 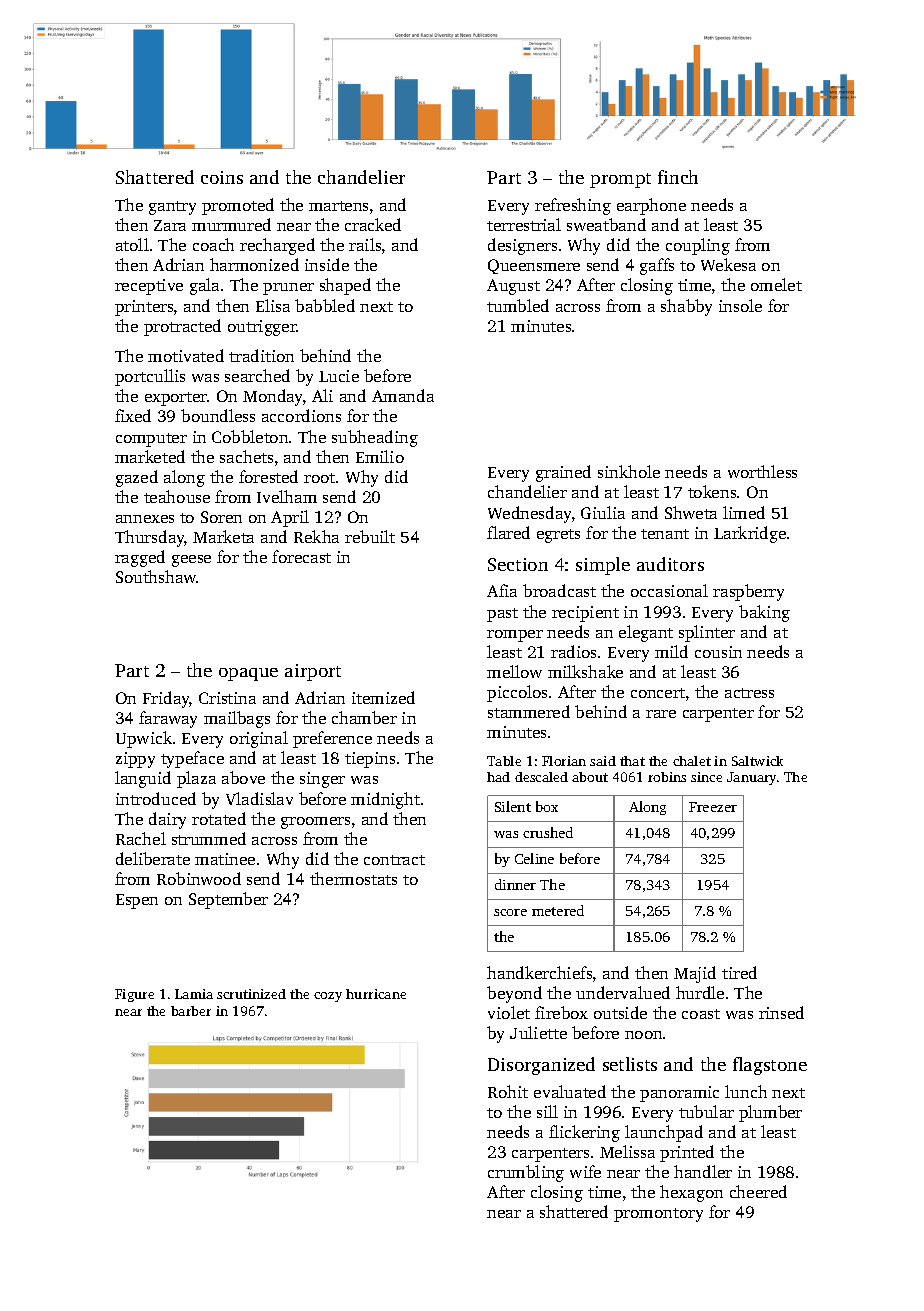 What do you see at coordinates (678, 177) in the page?
I see `finch` at bounding box center [678, 177].
